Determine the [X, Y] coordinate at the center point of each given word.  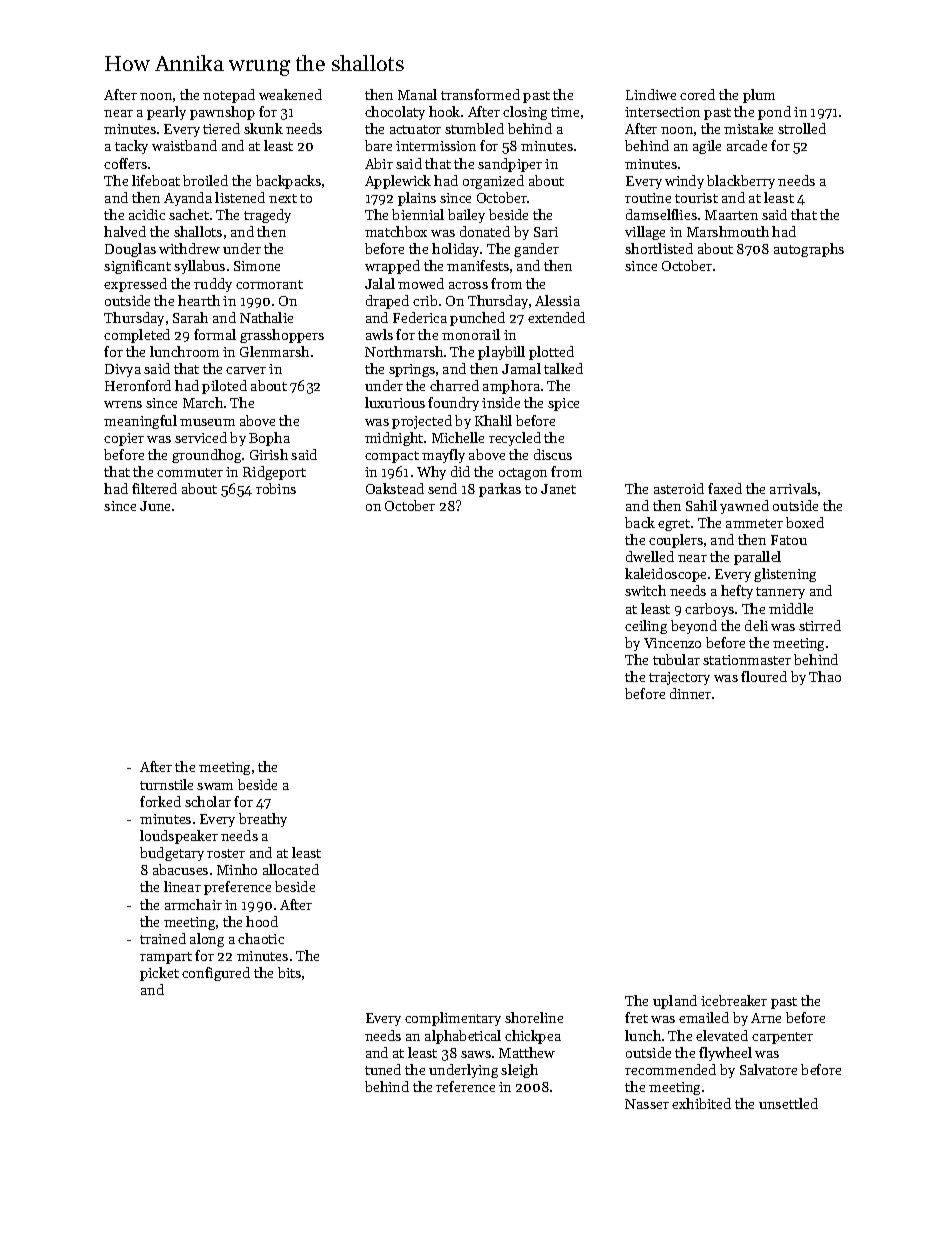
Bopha [269, 439]
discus [553, 454]
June [155, 506]
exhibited [701, 1103]
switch [645, 590]
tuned [383, 1069]
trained [163, 938]
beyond [694, 627]
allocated [291, 869]
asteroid [679, 488]
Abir [379, 163]
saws [476, 1054]
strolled [802, 128]
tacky [131, 147]
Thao [825, 676]
